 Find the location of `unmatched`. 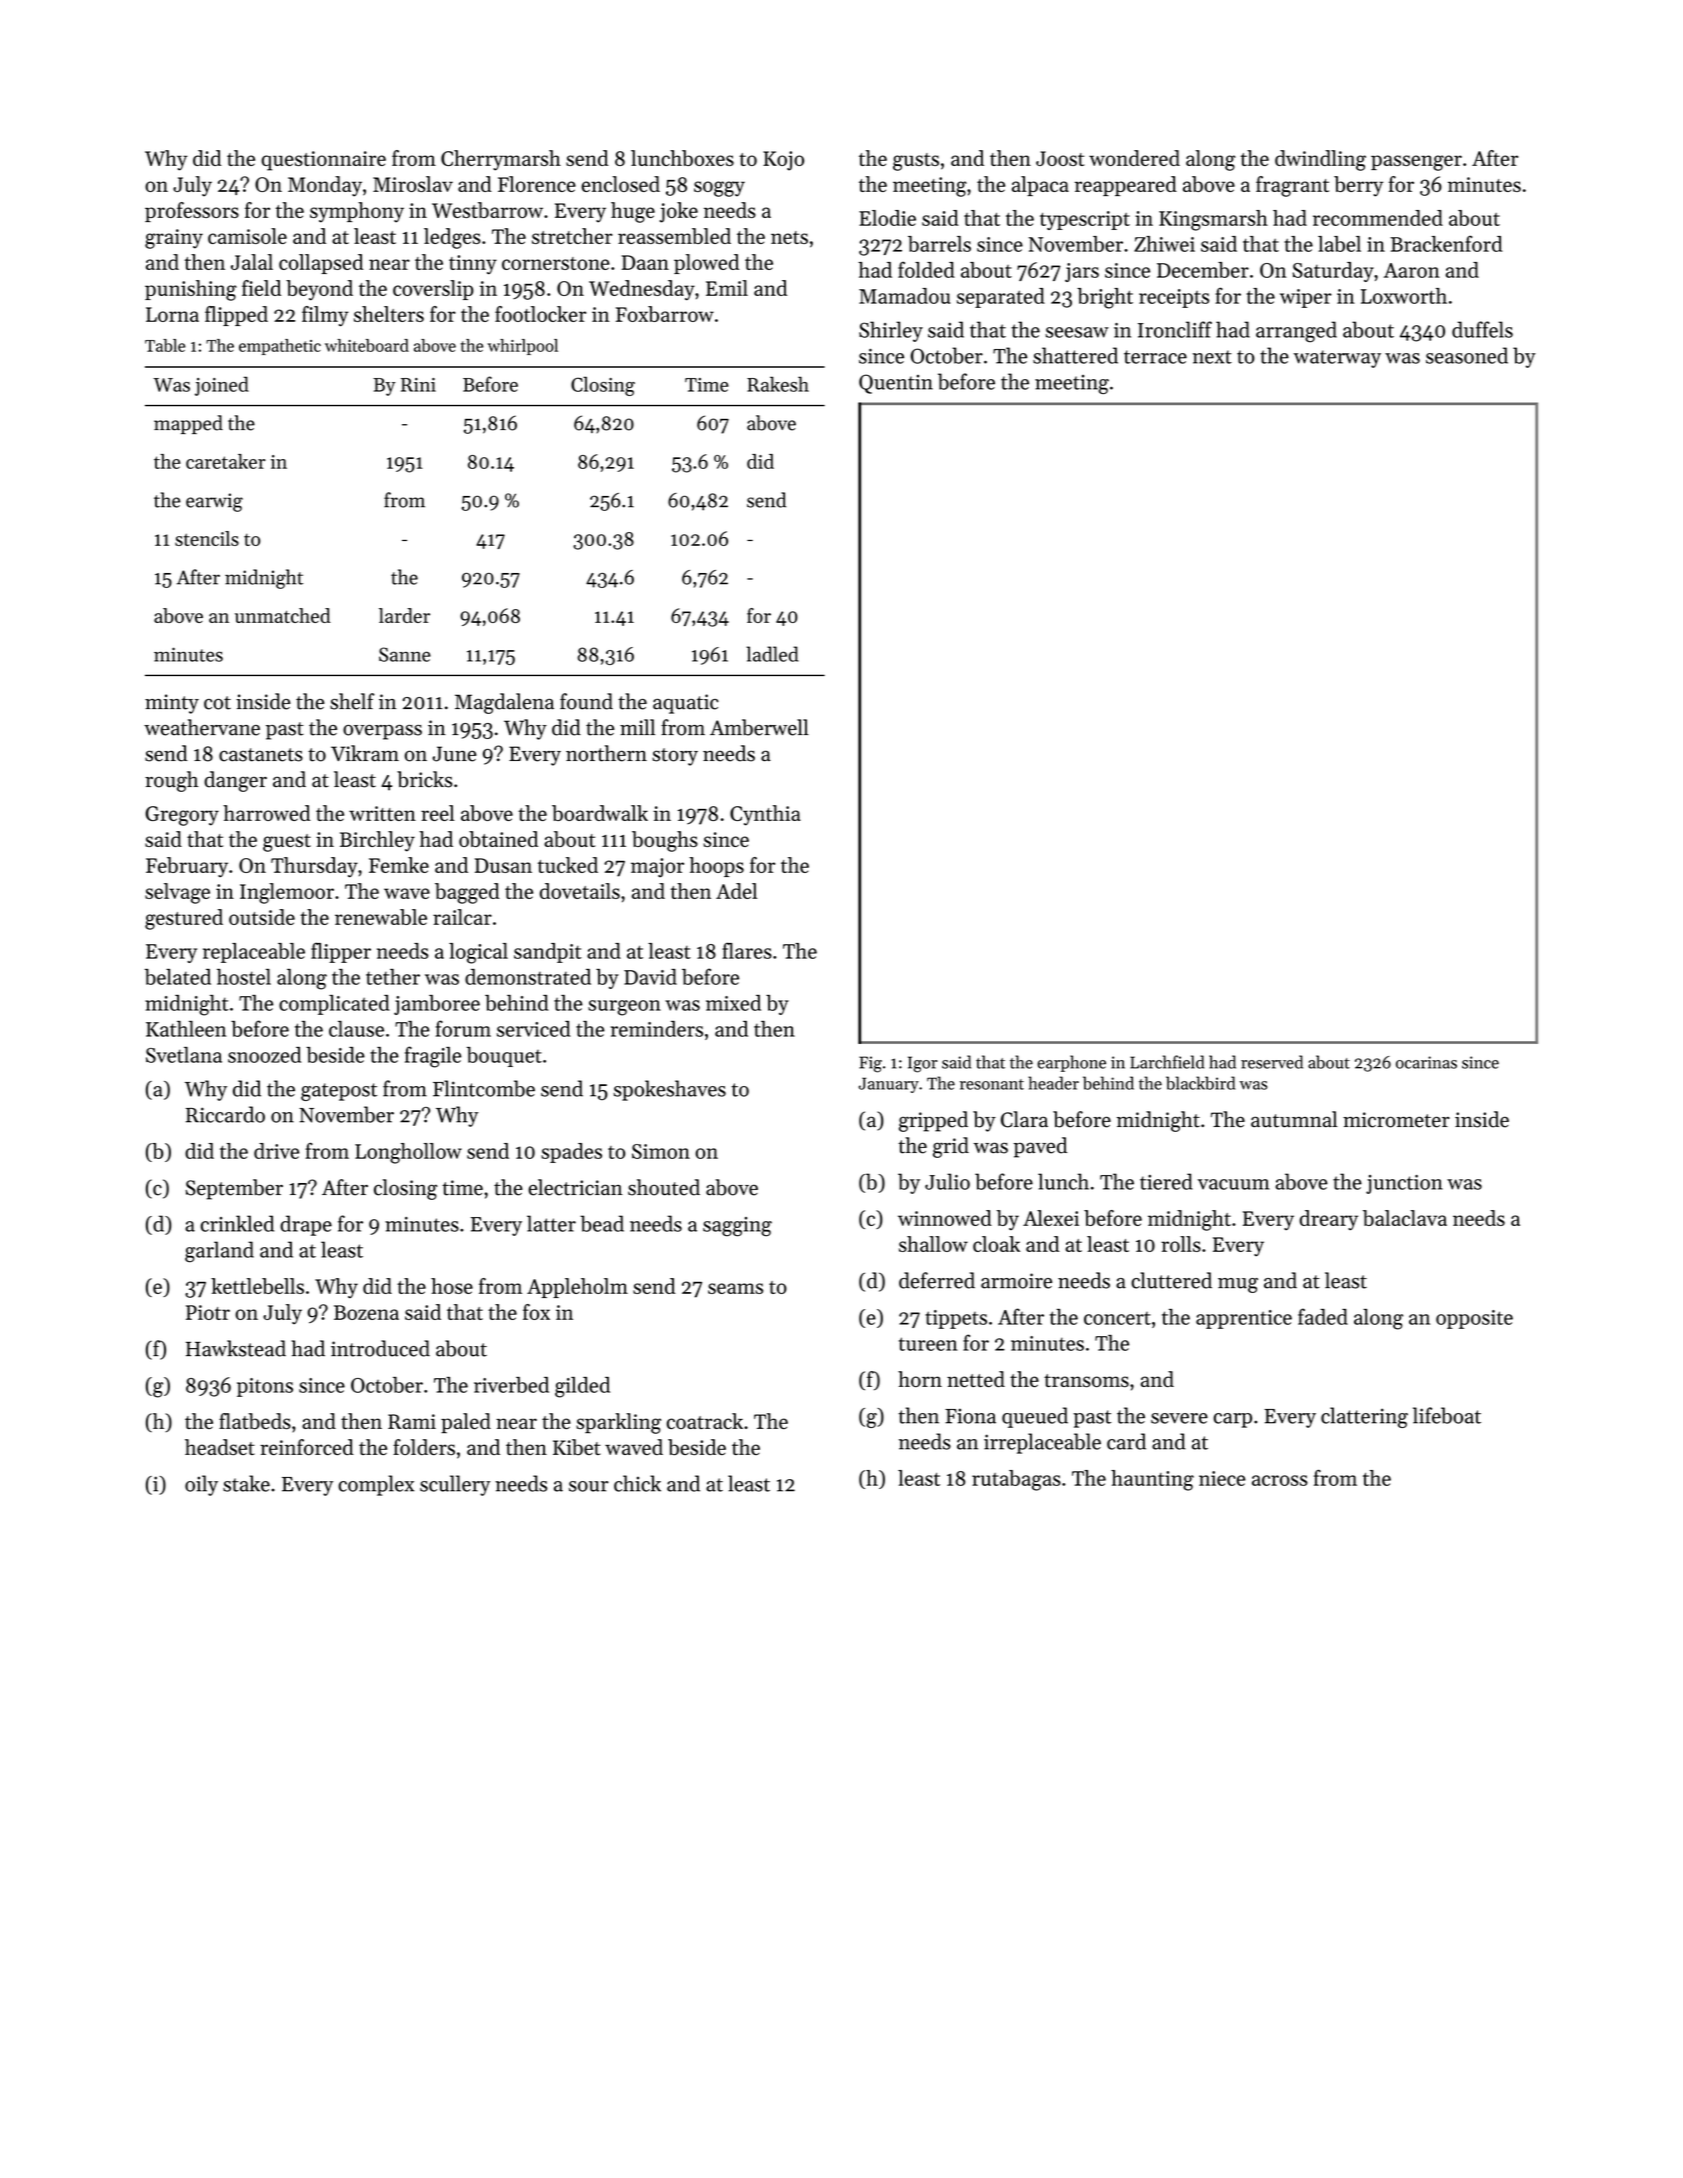

unmatched is located at coordinates (283, 615).
